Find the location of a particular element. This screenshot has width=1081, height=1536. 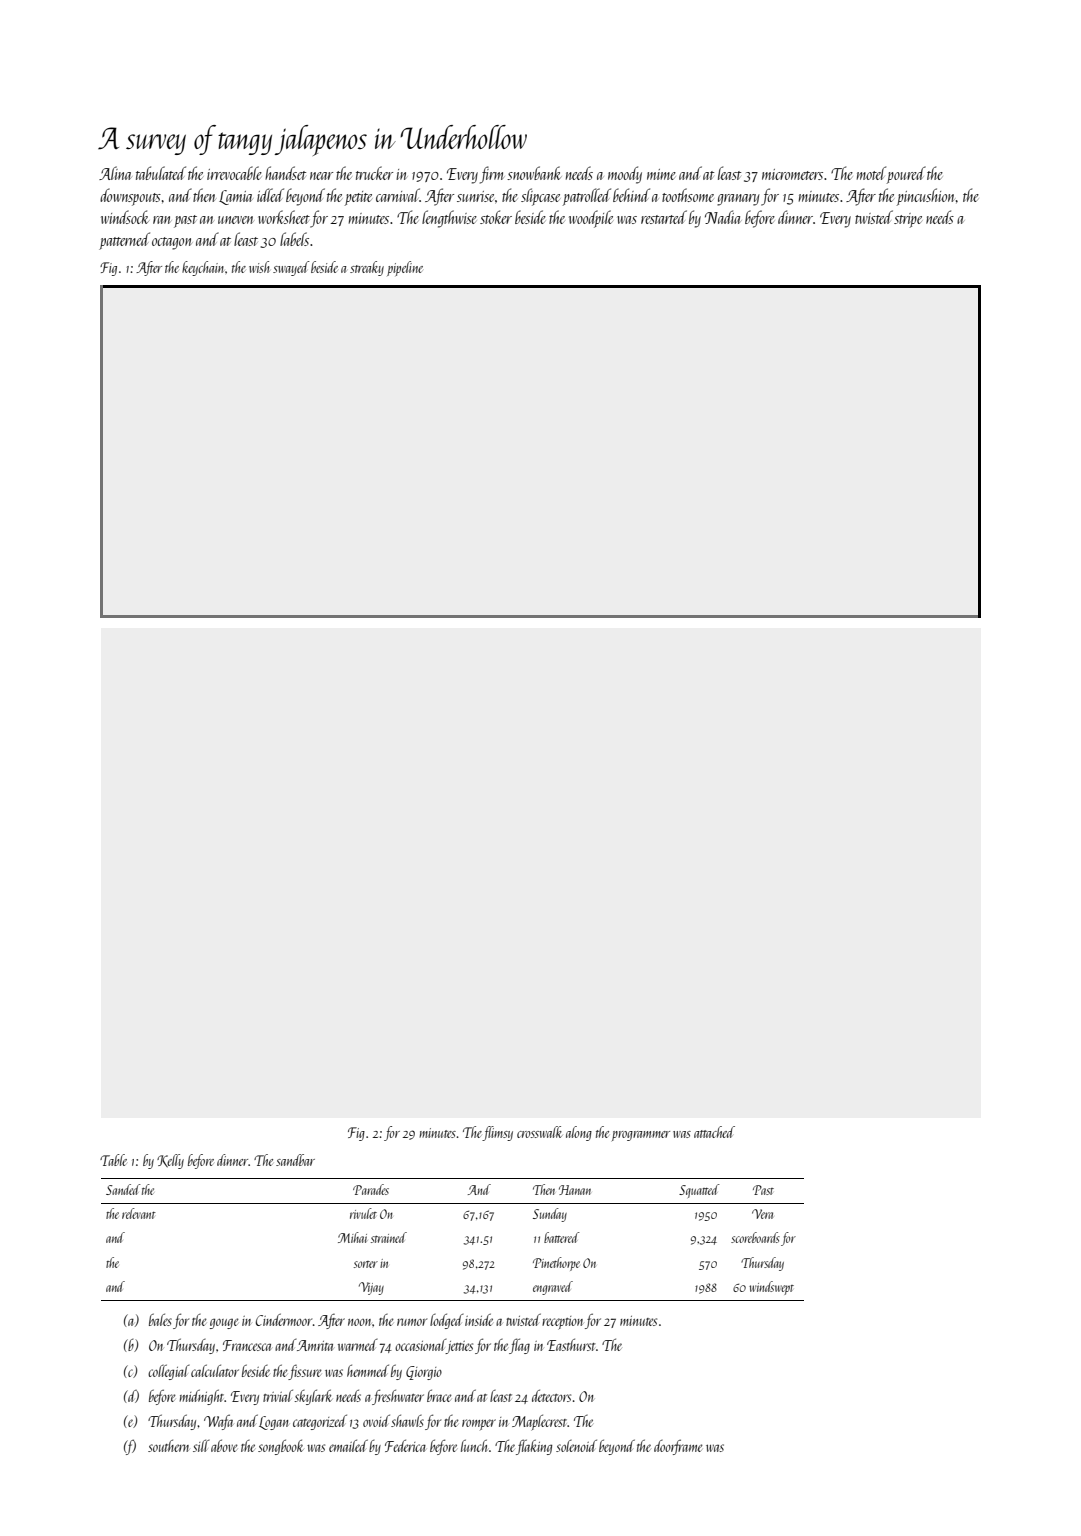

doorframe is located at coordinates (678, 1447).
